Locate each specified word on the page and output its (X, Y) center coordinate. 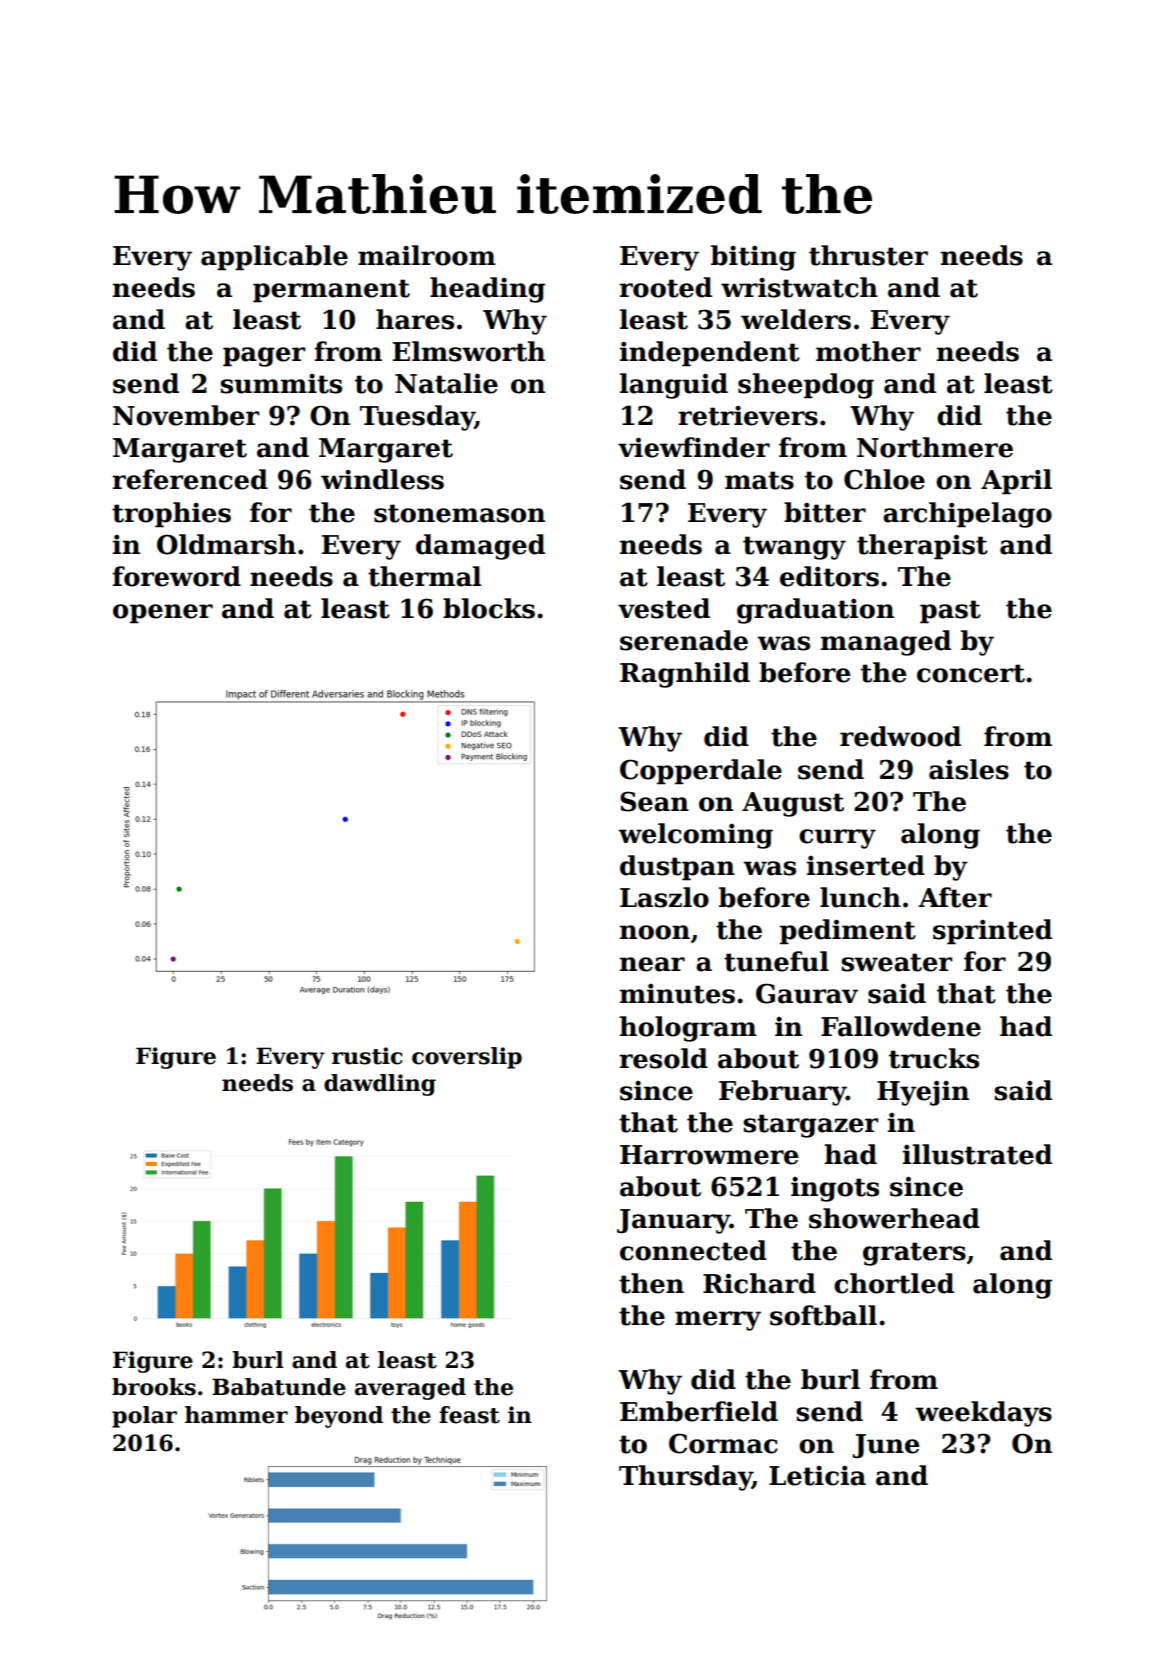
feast (469, 1415)
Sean (654, 801)
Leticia (817, 1476)
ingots (835, 1189)
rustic (367, 1056)
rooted (665, 287)
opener (163, 614)
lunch (860, 897)
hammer (236, 1415)
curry (837, 839)
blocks (489, 608)
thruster (868, 255)
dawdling (380, 1085)
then (651, 1283)
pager (264, 357)
